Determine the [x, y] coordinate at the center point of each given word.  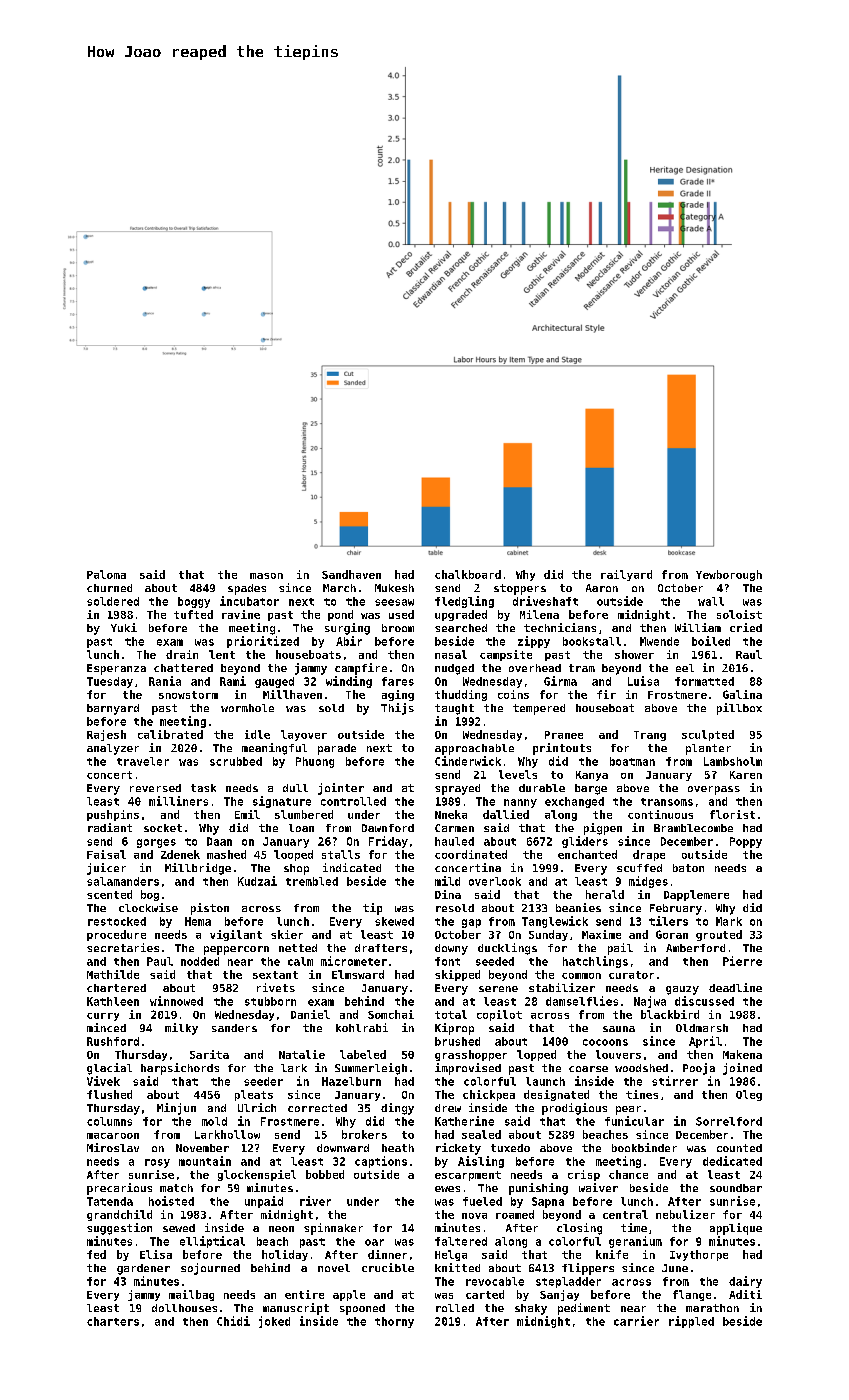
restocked [117, 921]
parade [337, 749]
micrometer [354, 961]
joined [742, 1069]
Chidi [233, 1321]
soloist [739, 614]
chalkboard [468, 574]
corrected [317, 1108]
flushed [109, 1094]
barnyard [113, 709]
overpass [714, 790]
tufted [193, 614]
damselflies [582, 1001]
